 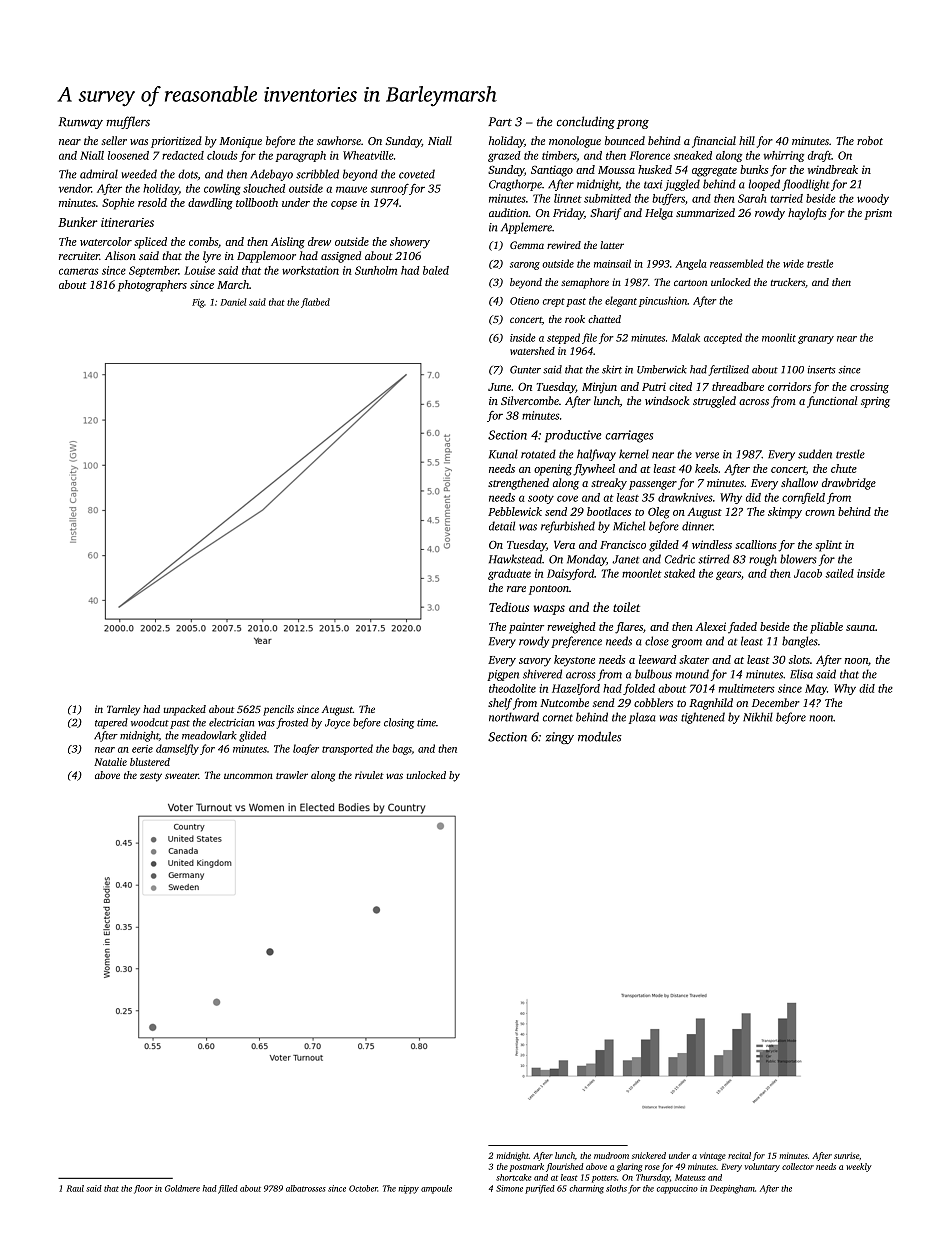 I want to click on filled, so click(x=228, y=1189).
